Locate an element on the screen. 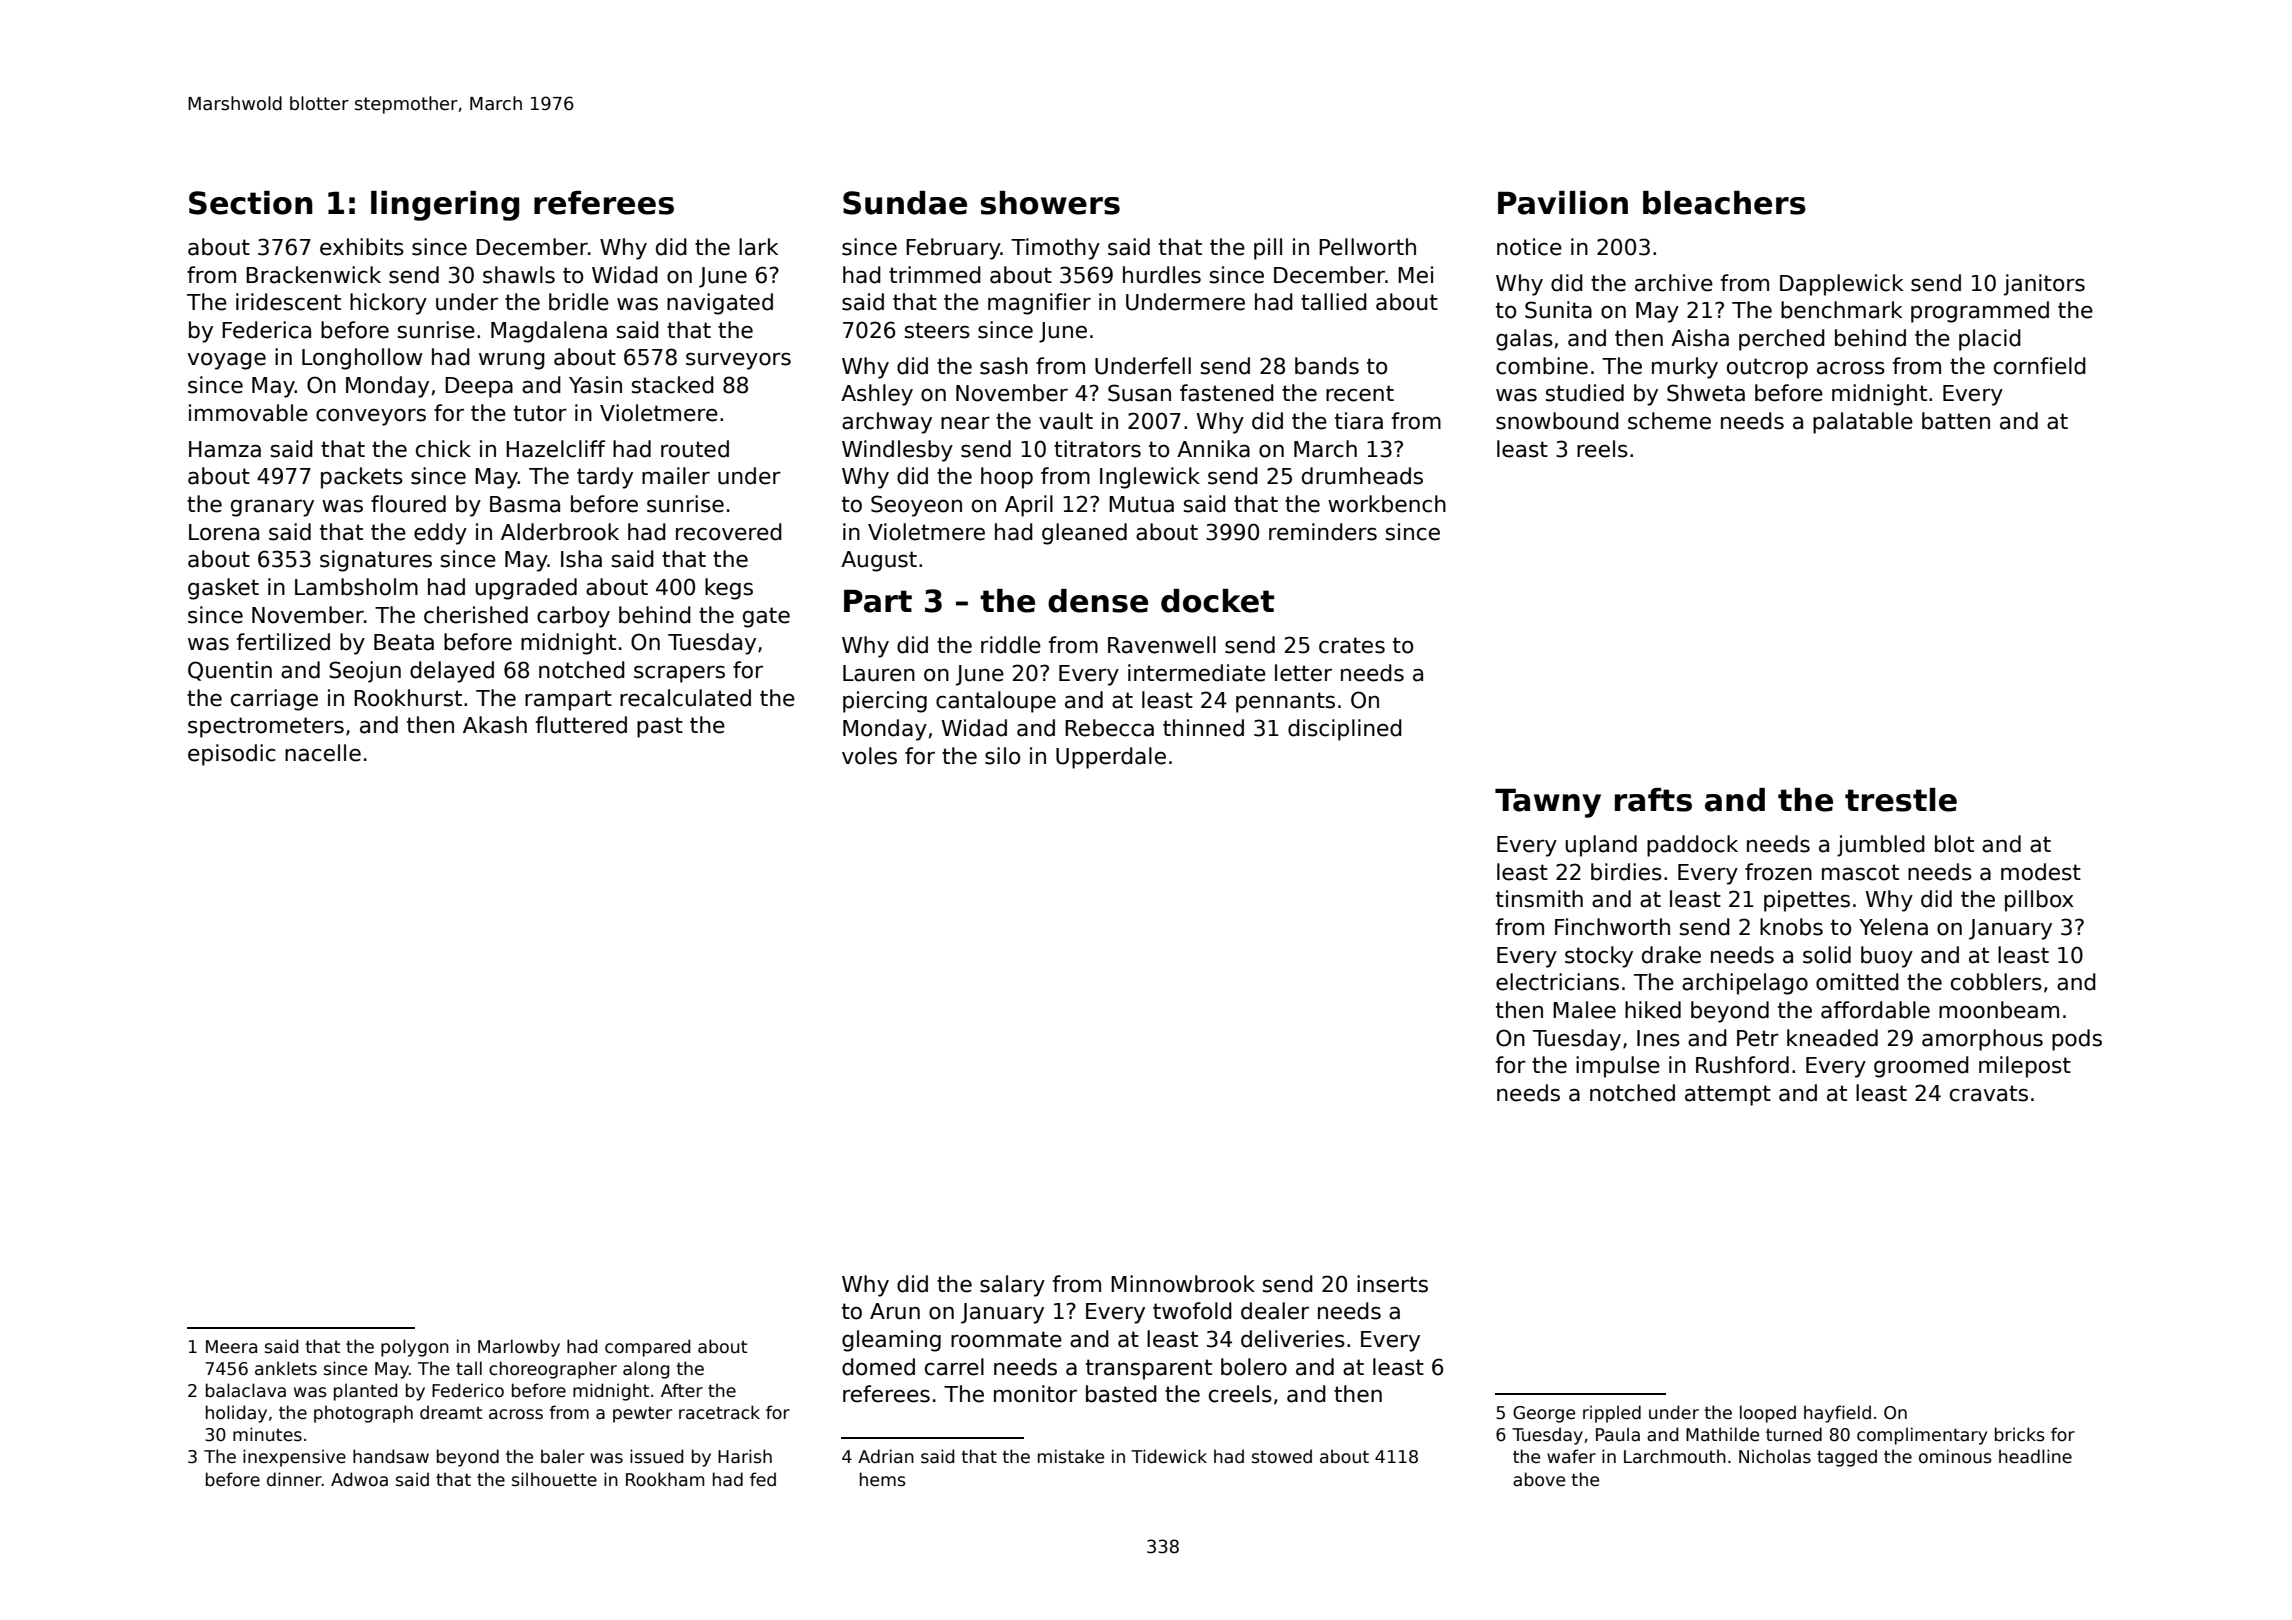  past is located at coordinates (660, 727).
